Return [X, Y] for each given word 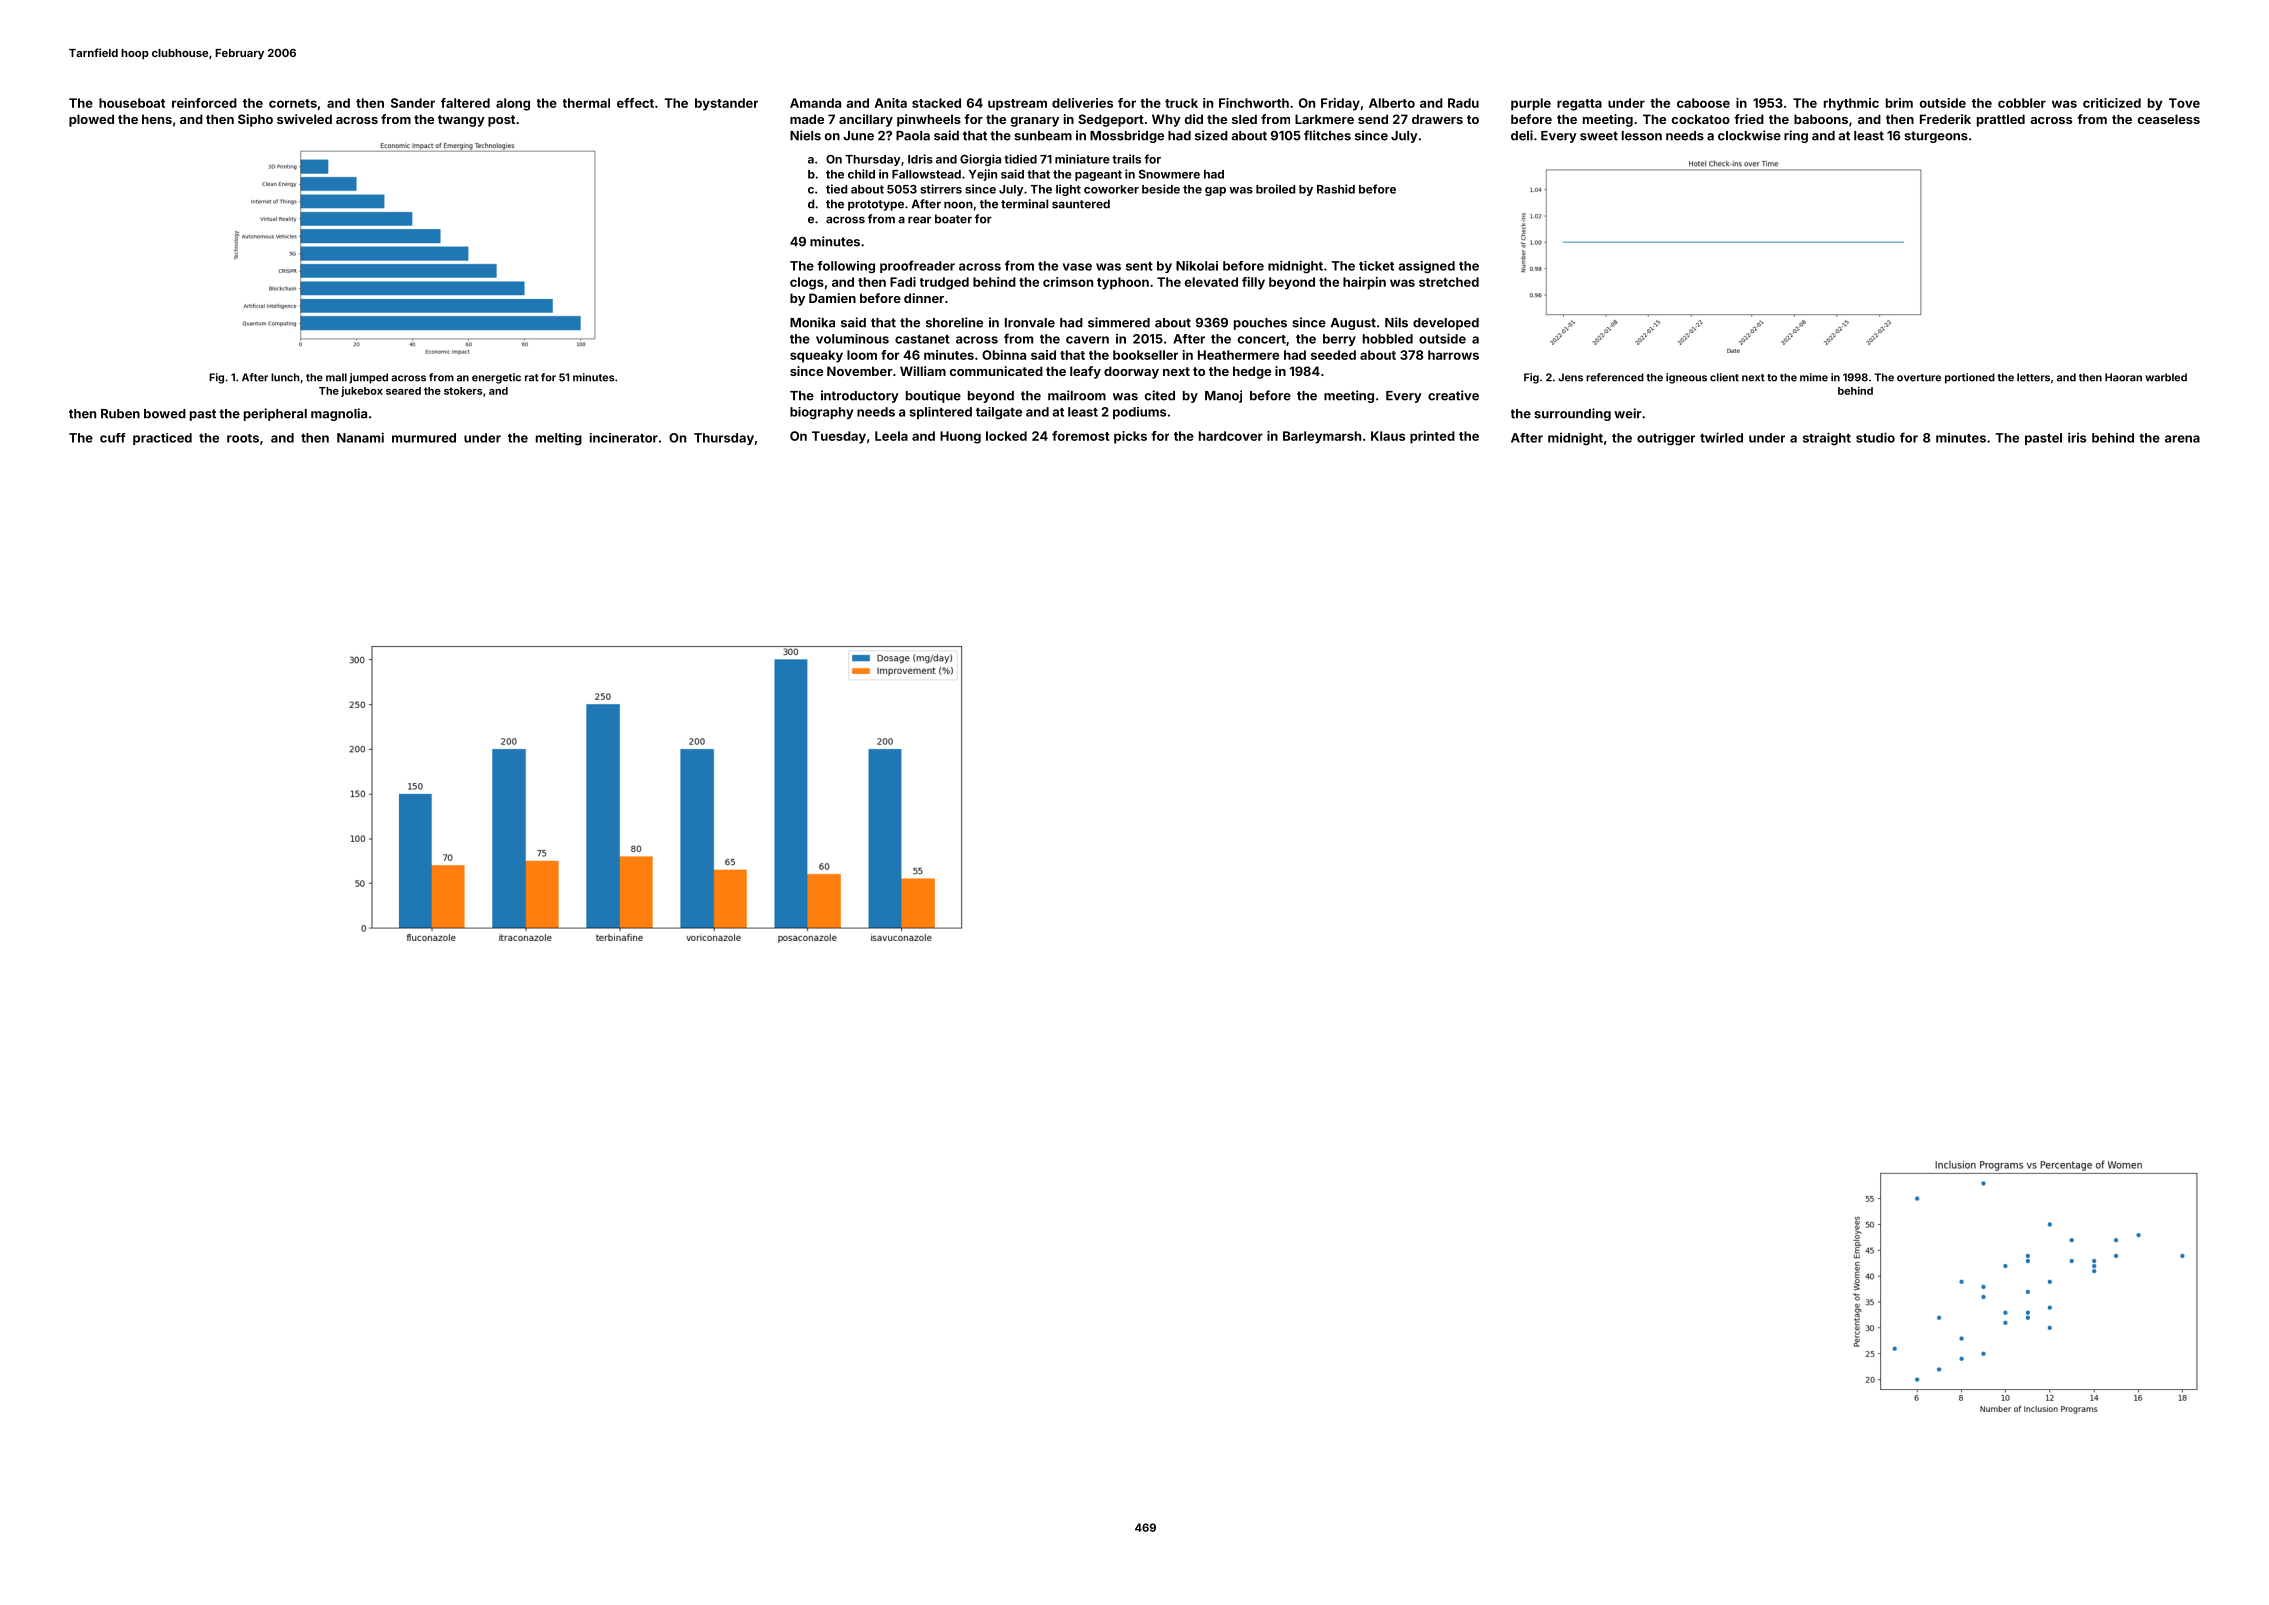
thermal [586, 103]
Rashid [1336, 189]
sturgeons [1936, 137]
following [846, 267]
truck [1181, 103]
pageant [1098, 175]
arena [2182, 439]
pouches [1260, 324]
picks [1130, 437]
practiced [162, 439]
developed [1446, 324]
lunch [285, 377]
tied [836, 189]
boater [953, 219]
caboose [1703, 103]
